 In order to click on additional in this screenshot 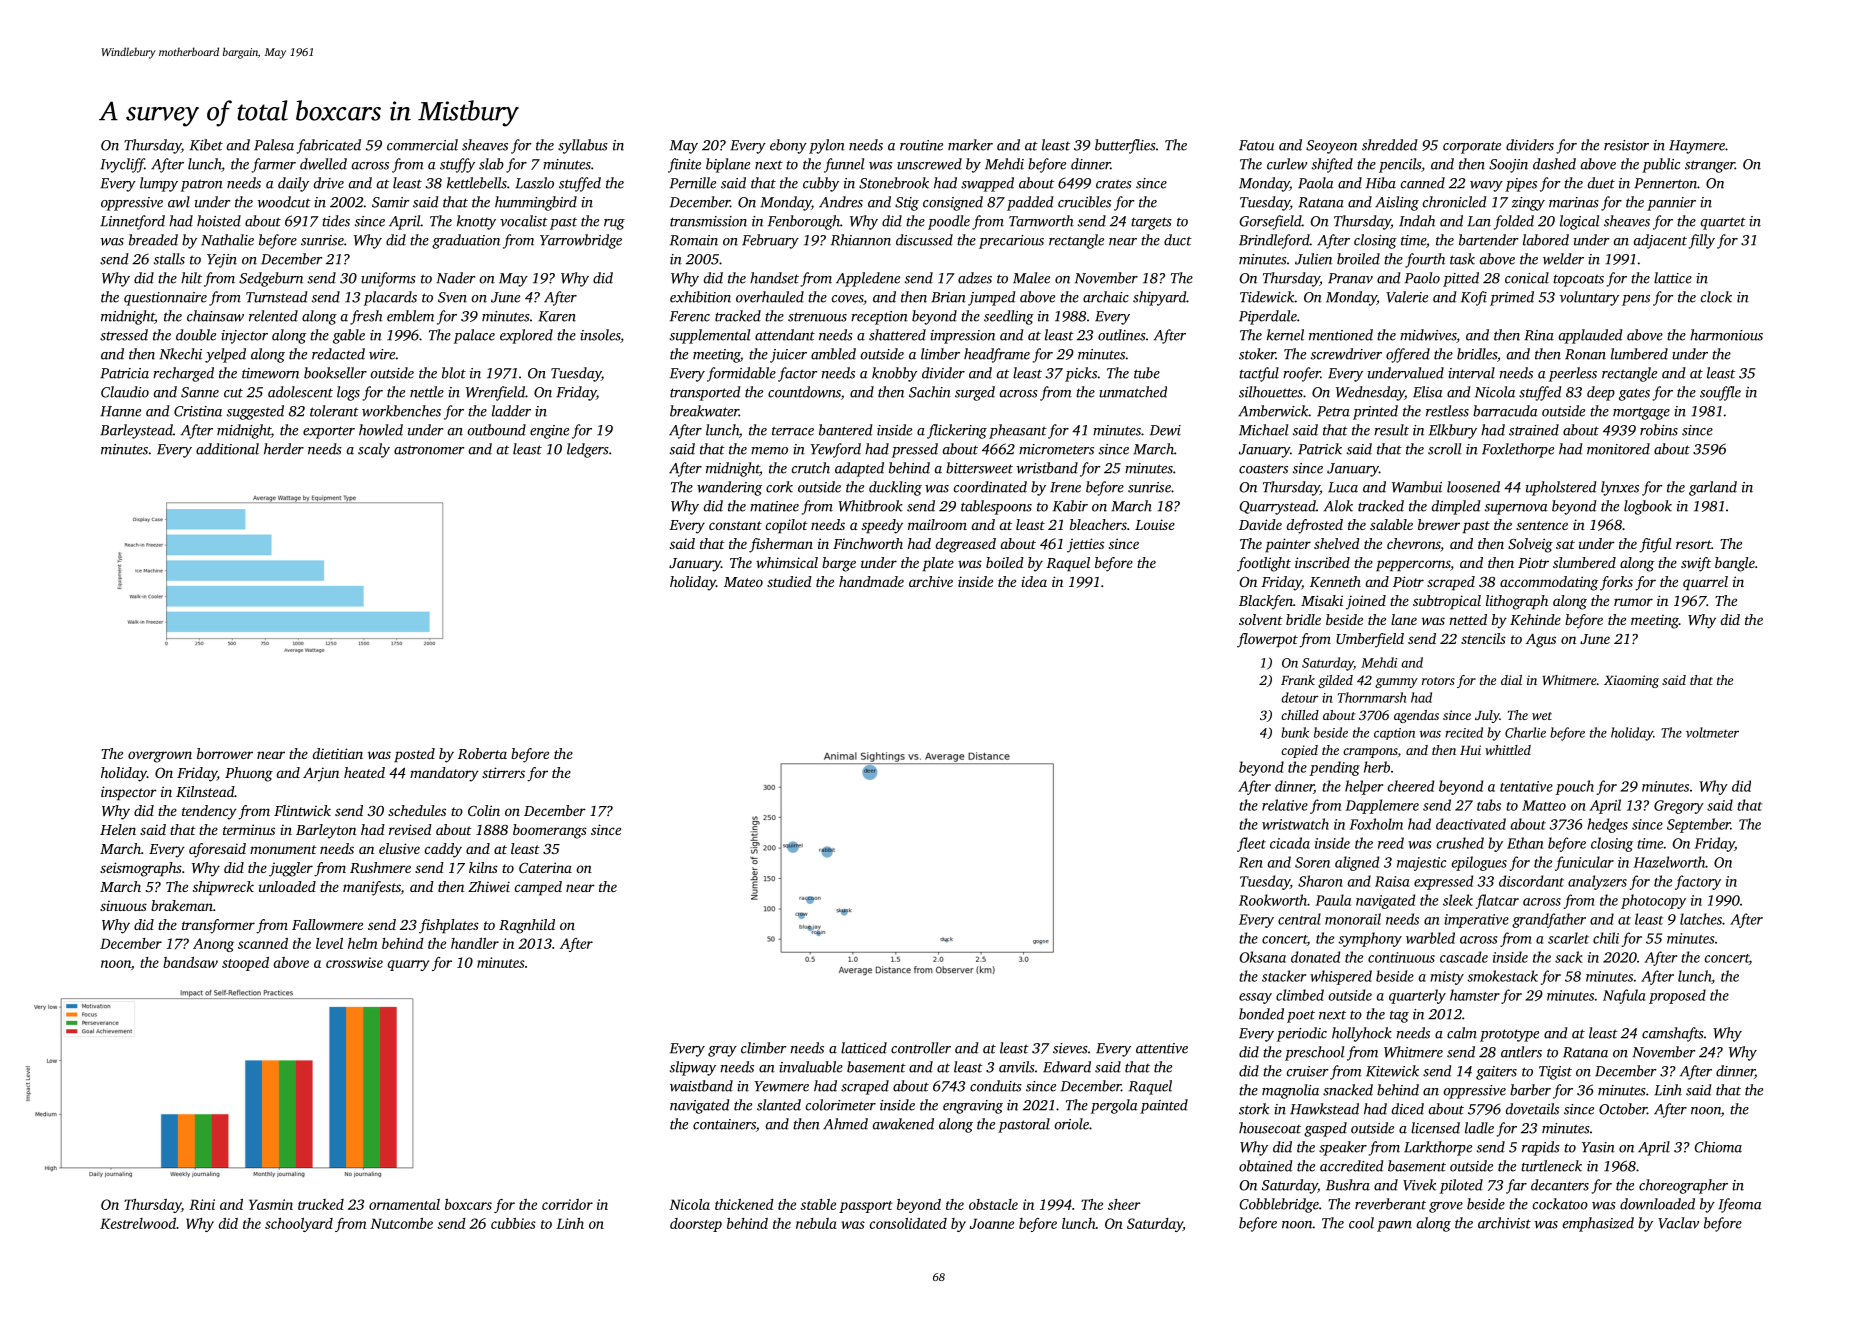, I will do `click(227, 449)`.
